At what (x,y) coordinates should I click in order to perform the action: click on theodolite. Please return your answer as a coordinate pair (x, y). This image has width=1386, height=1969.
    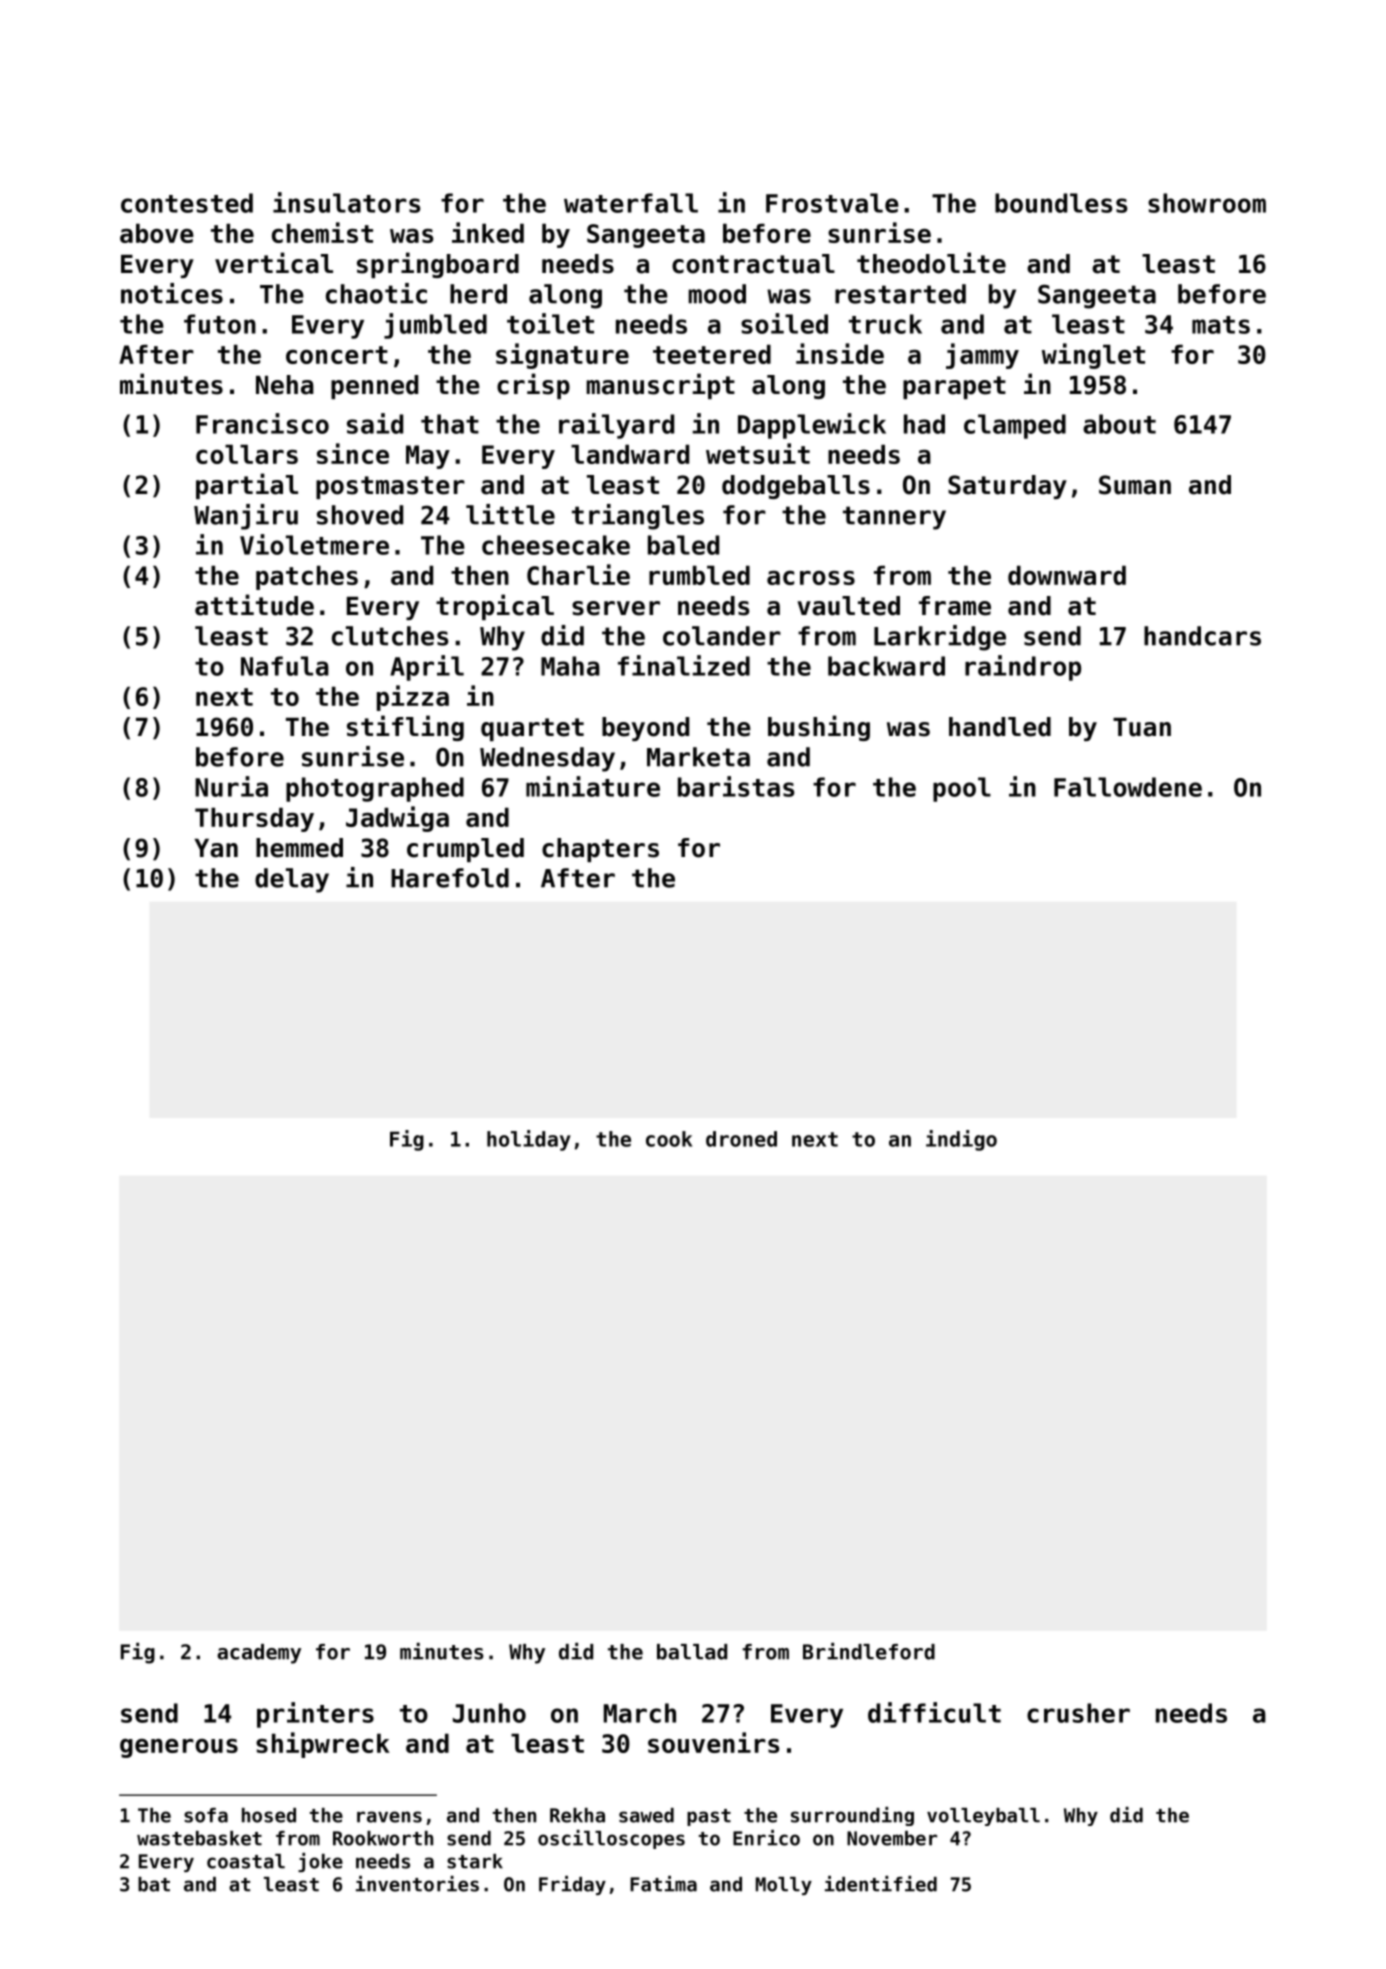
    Looking at the image, I should click on (931, 263).
